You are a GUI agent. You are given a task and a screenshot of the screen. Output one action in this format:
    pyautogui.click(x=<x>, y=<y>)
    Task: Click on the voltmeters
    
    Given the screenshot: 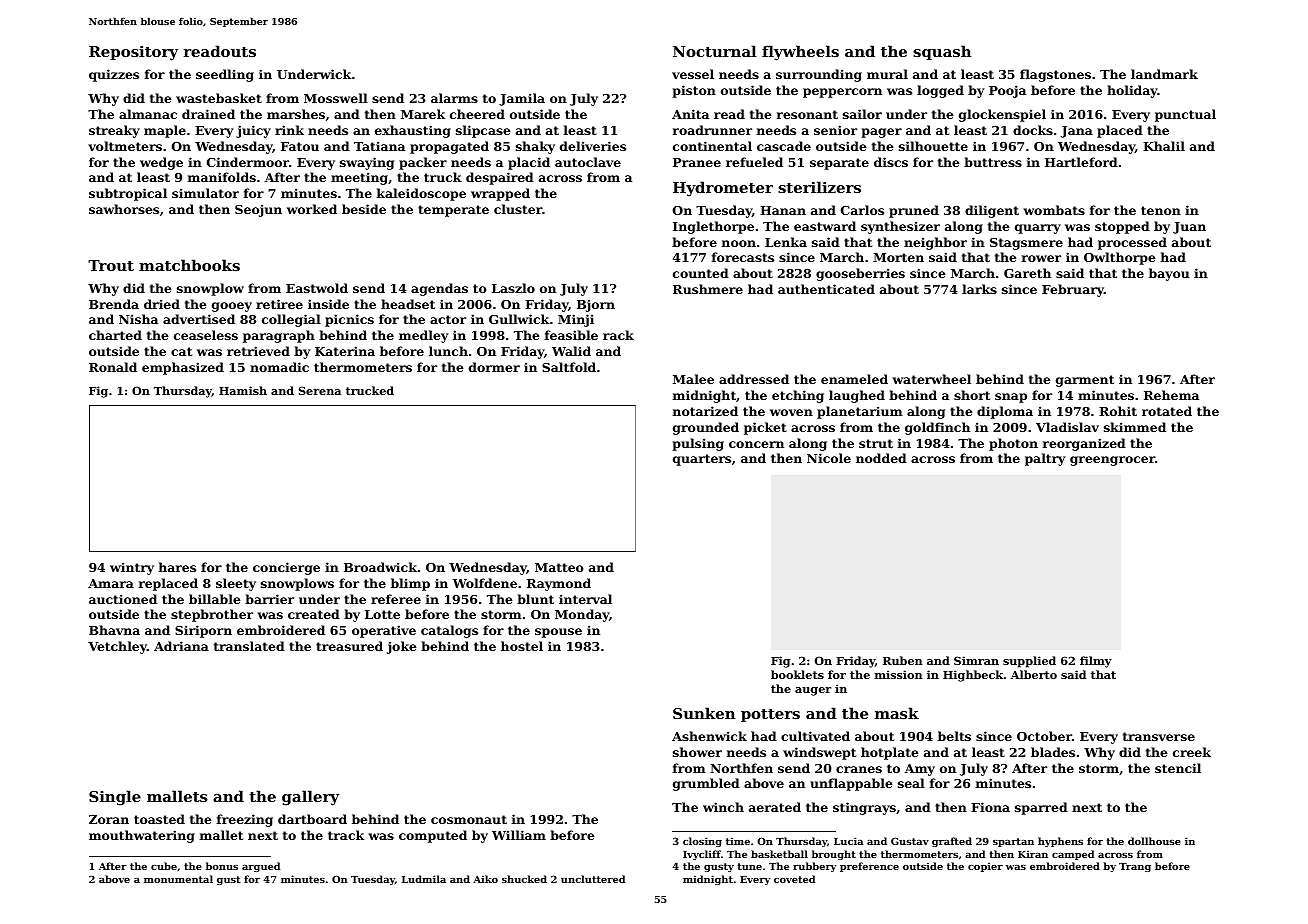 What is the action you would take?
    pyautogui.click(x=125, y=146)
